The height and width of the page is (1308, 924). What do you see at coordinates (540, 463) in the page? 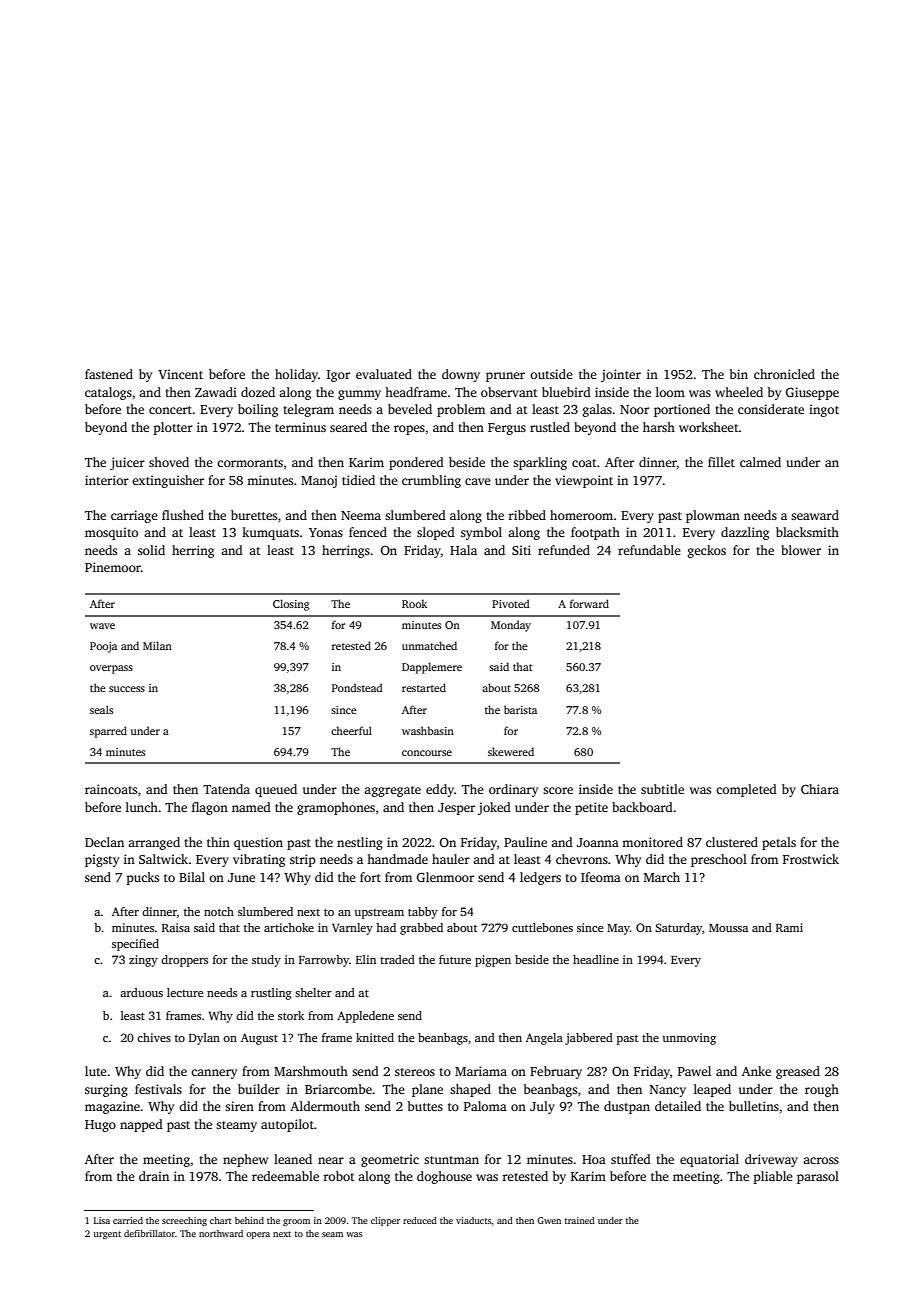
I see `sparkling` at bounding box center [540, 463].
